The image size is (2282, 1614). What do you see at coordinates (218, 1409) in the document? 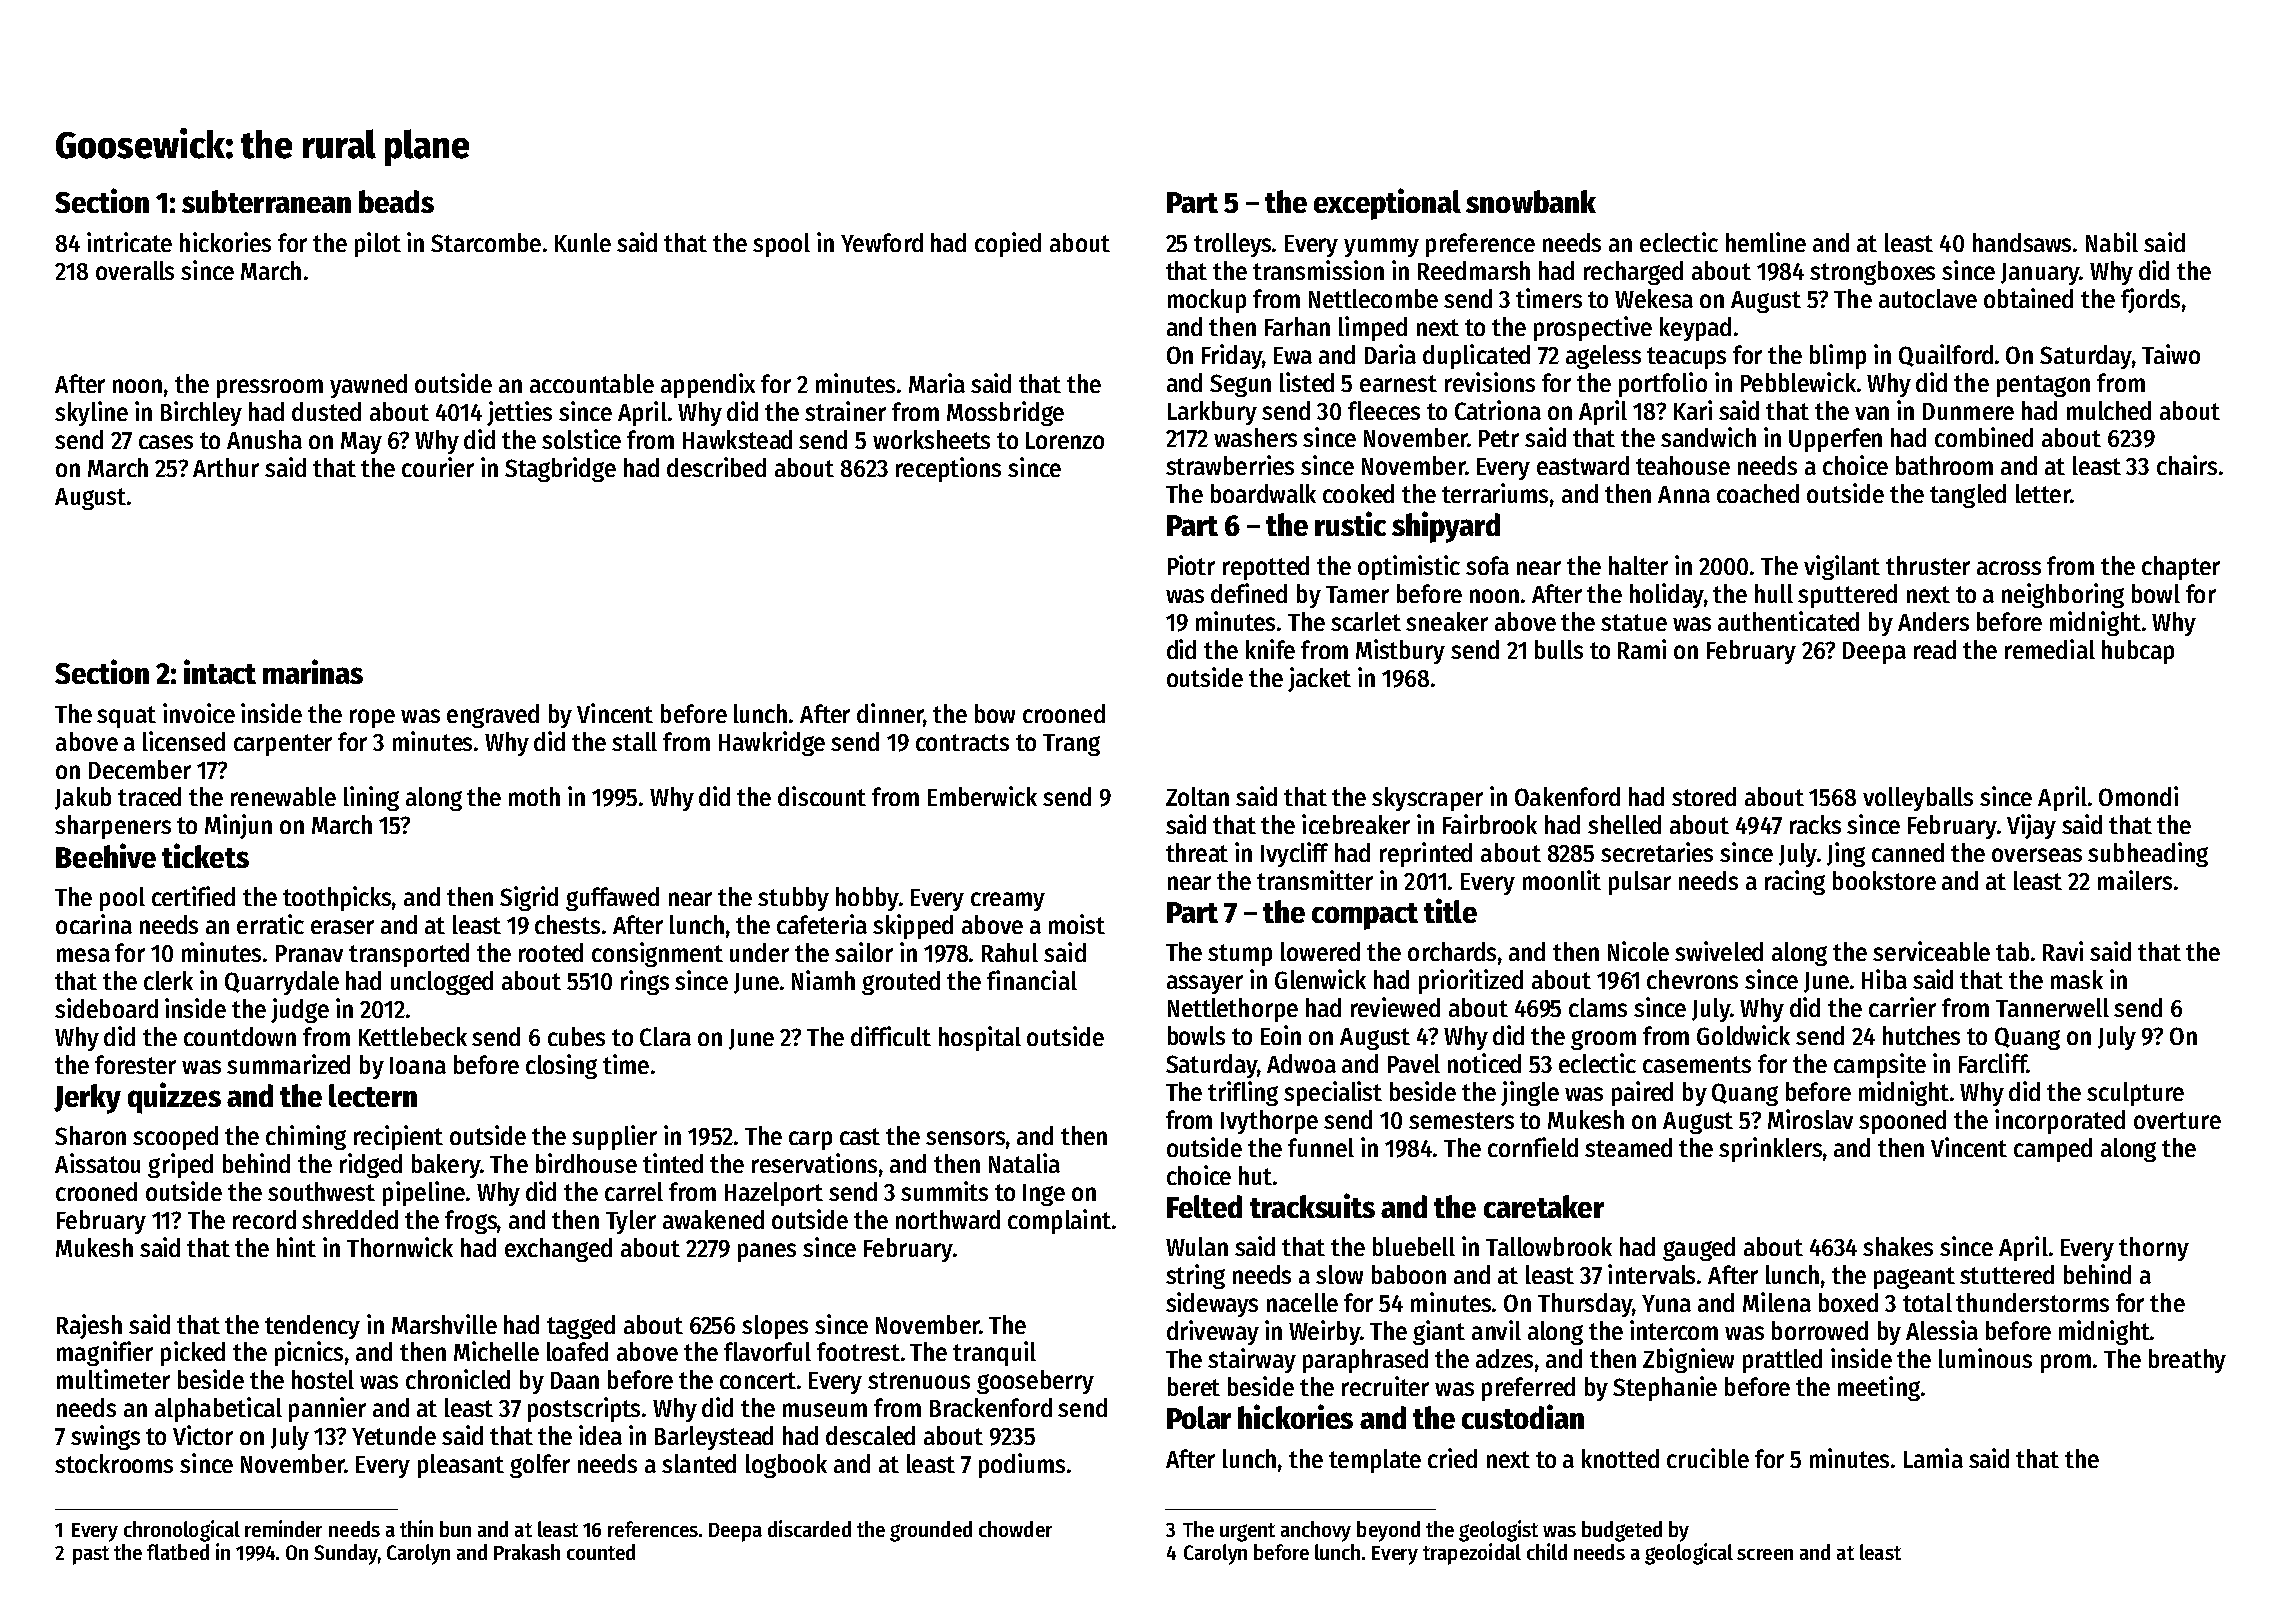
I see `alphabetical` at bounding box center [218, 1409].
